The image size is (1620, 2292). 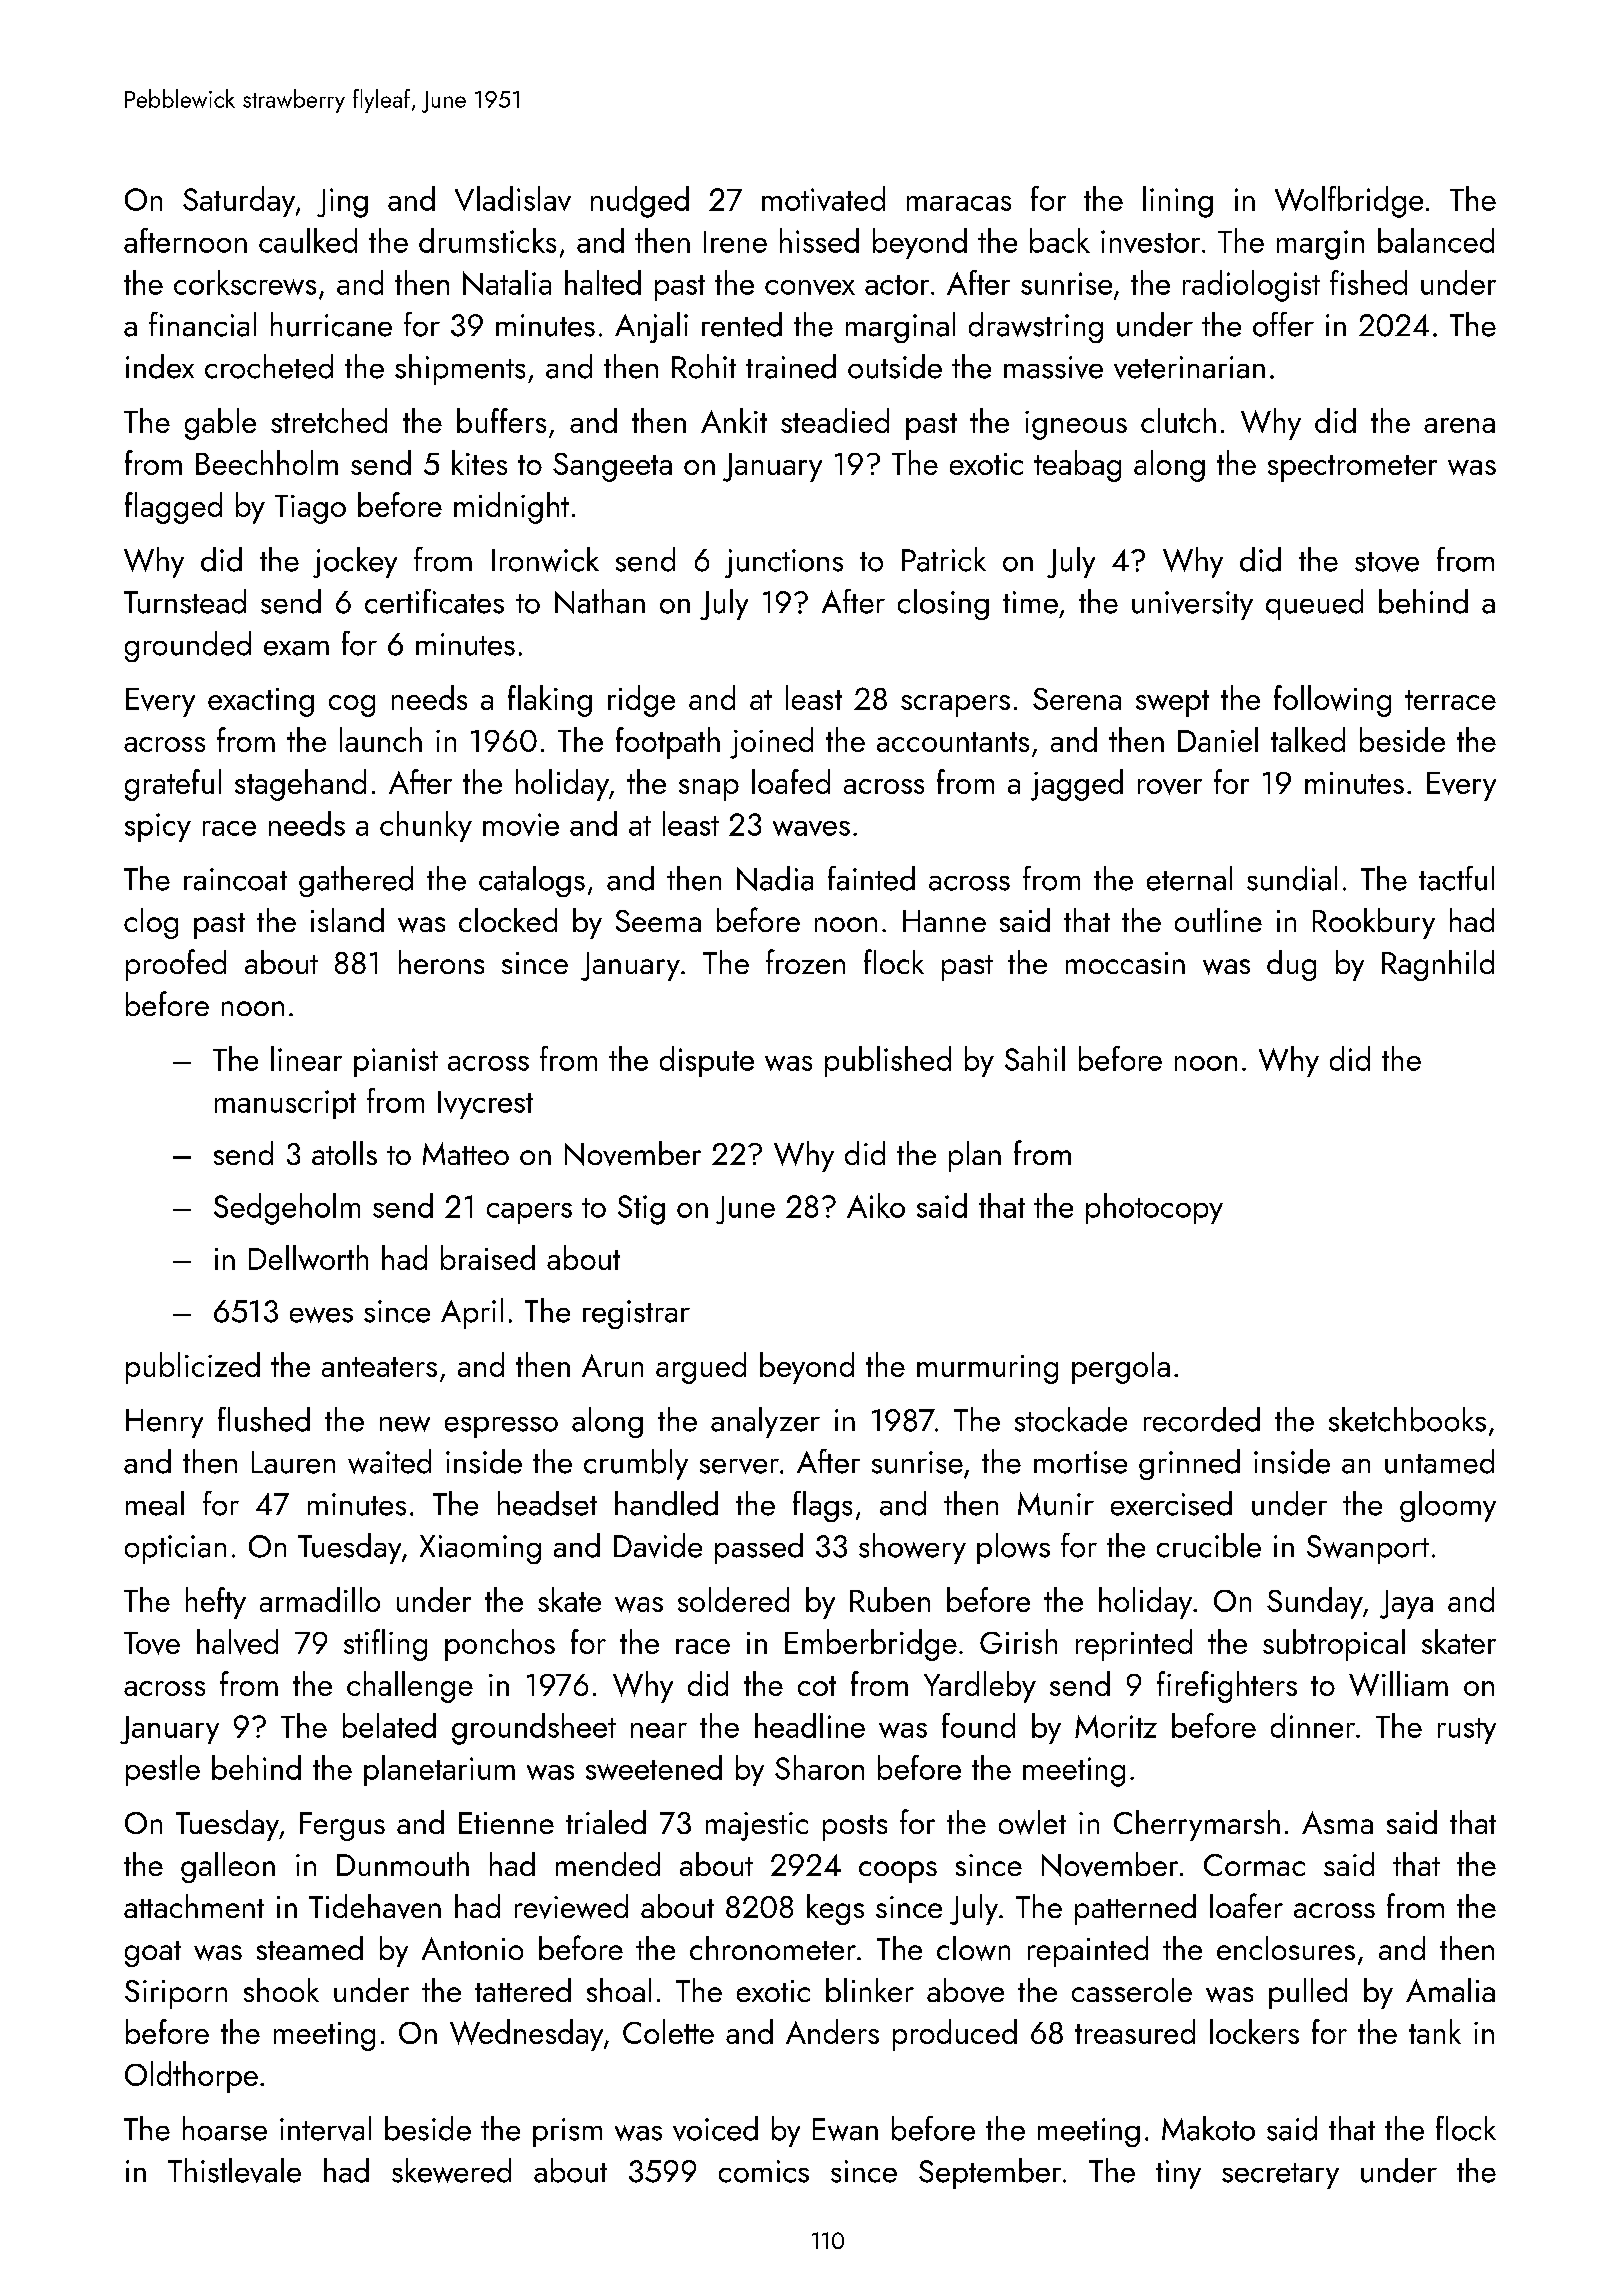 What do you see at coordinates (261, 702) in the document?
I see `exacting` at bounding box center [261, 702].
